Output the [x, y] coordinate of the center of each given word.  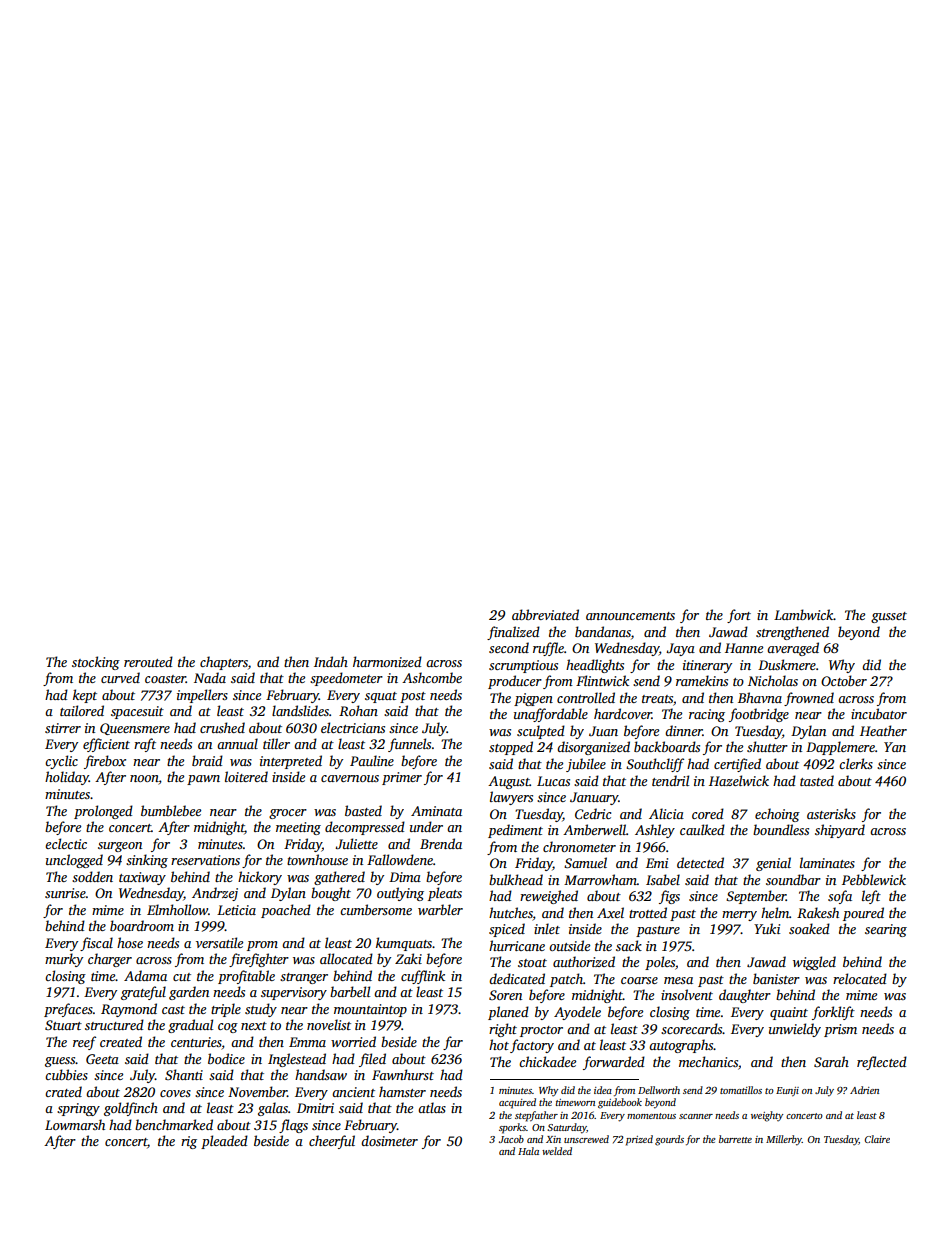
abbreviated [545, 614]
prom [262, 946]
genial [773, 864]
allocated [346, 958]
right [503, 1030]
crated [63, 1091]
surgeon [120, 847]
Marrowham [600, 879]
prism [840, 1030]
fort [739, 616]
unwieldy [795, 1030]
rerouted [148, 661]
